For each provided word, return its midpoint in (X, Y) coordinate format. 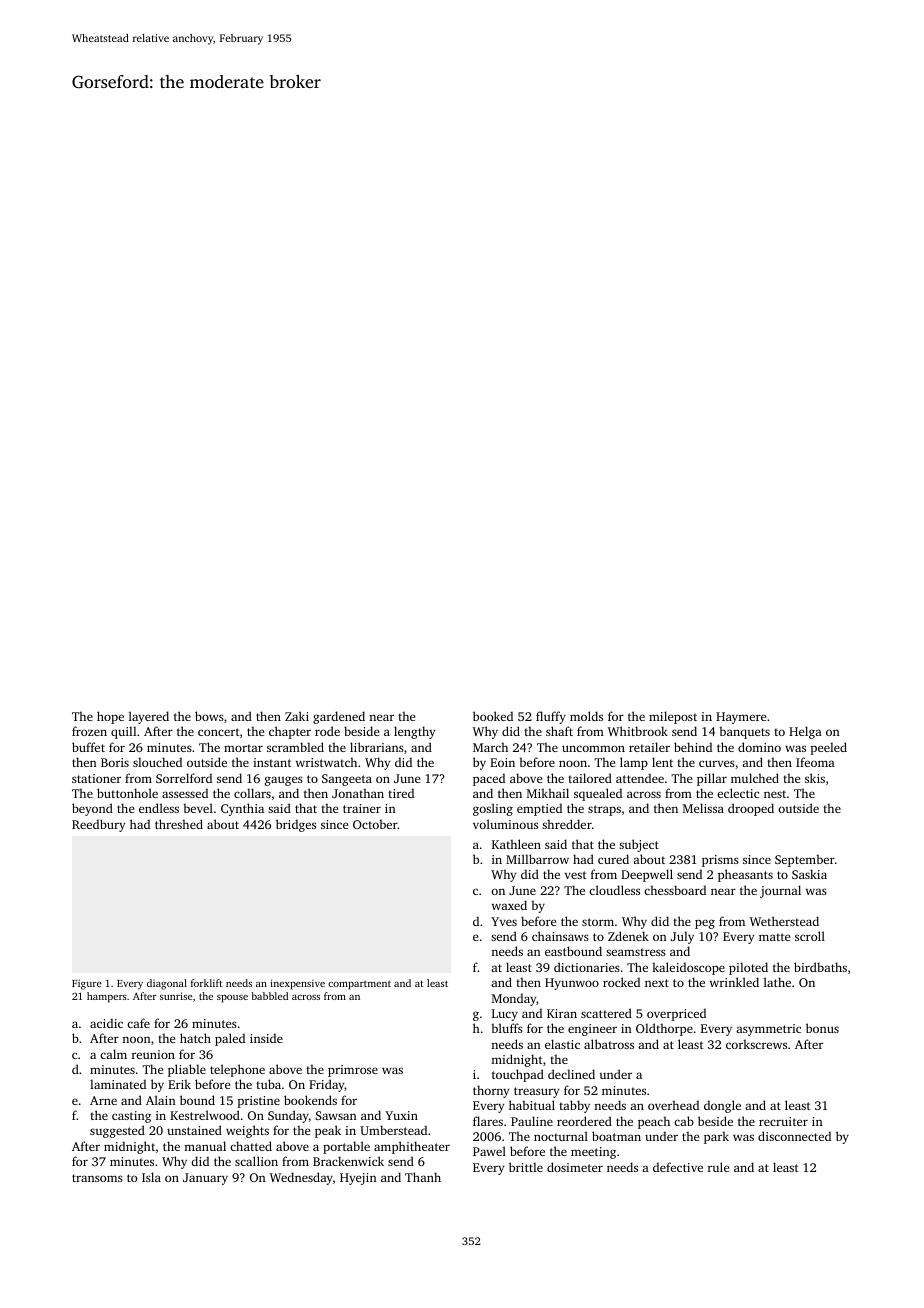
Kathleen (516, 844)
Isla (151, 1177)
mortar (243, 748)
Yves (504, 921)
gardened (339, 717)
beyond (92, 809)
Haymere (741, 718)
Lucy (505, 1015)
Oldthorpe (664, 1029)
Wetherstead (784, 921)
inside (266, 1038)
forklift (206, 983)
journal (780, 891)
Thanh (423, 1177)
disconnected (794, 1136)
